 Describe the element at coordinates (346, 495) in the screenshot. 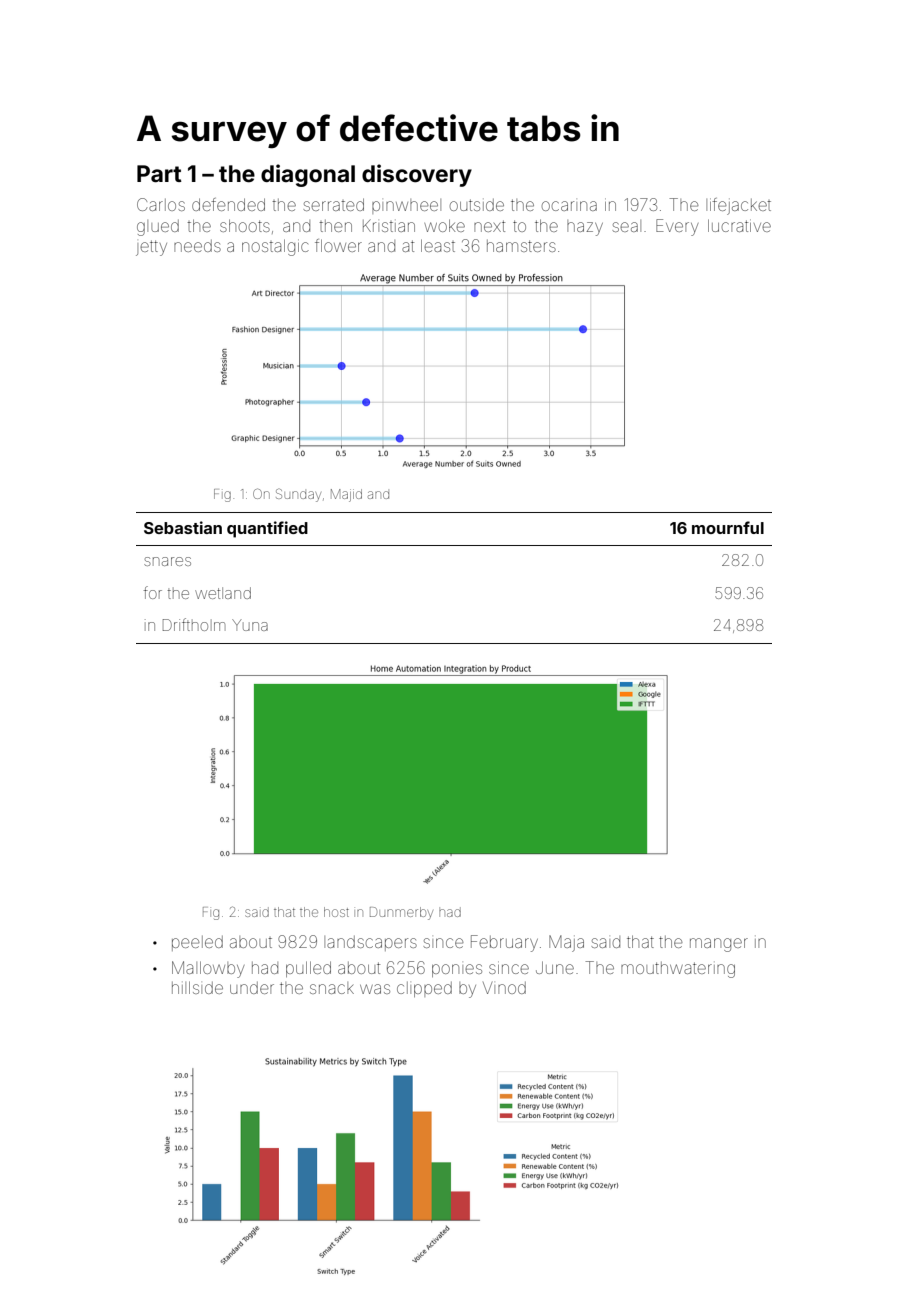

I see `Majid` at that location.
